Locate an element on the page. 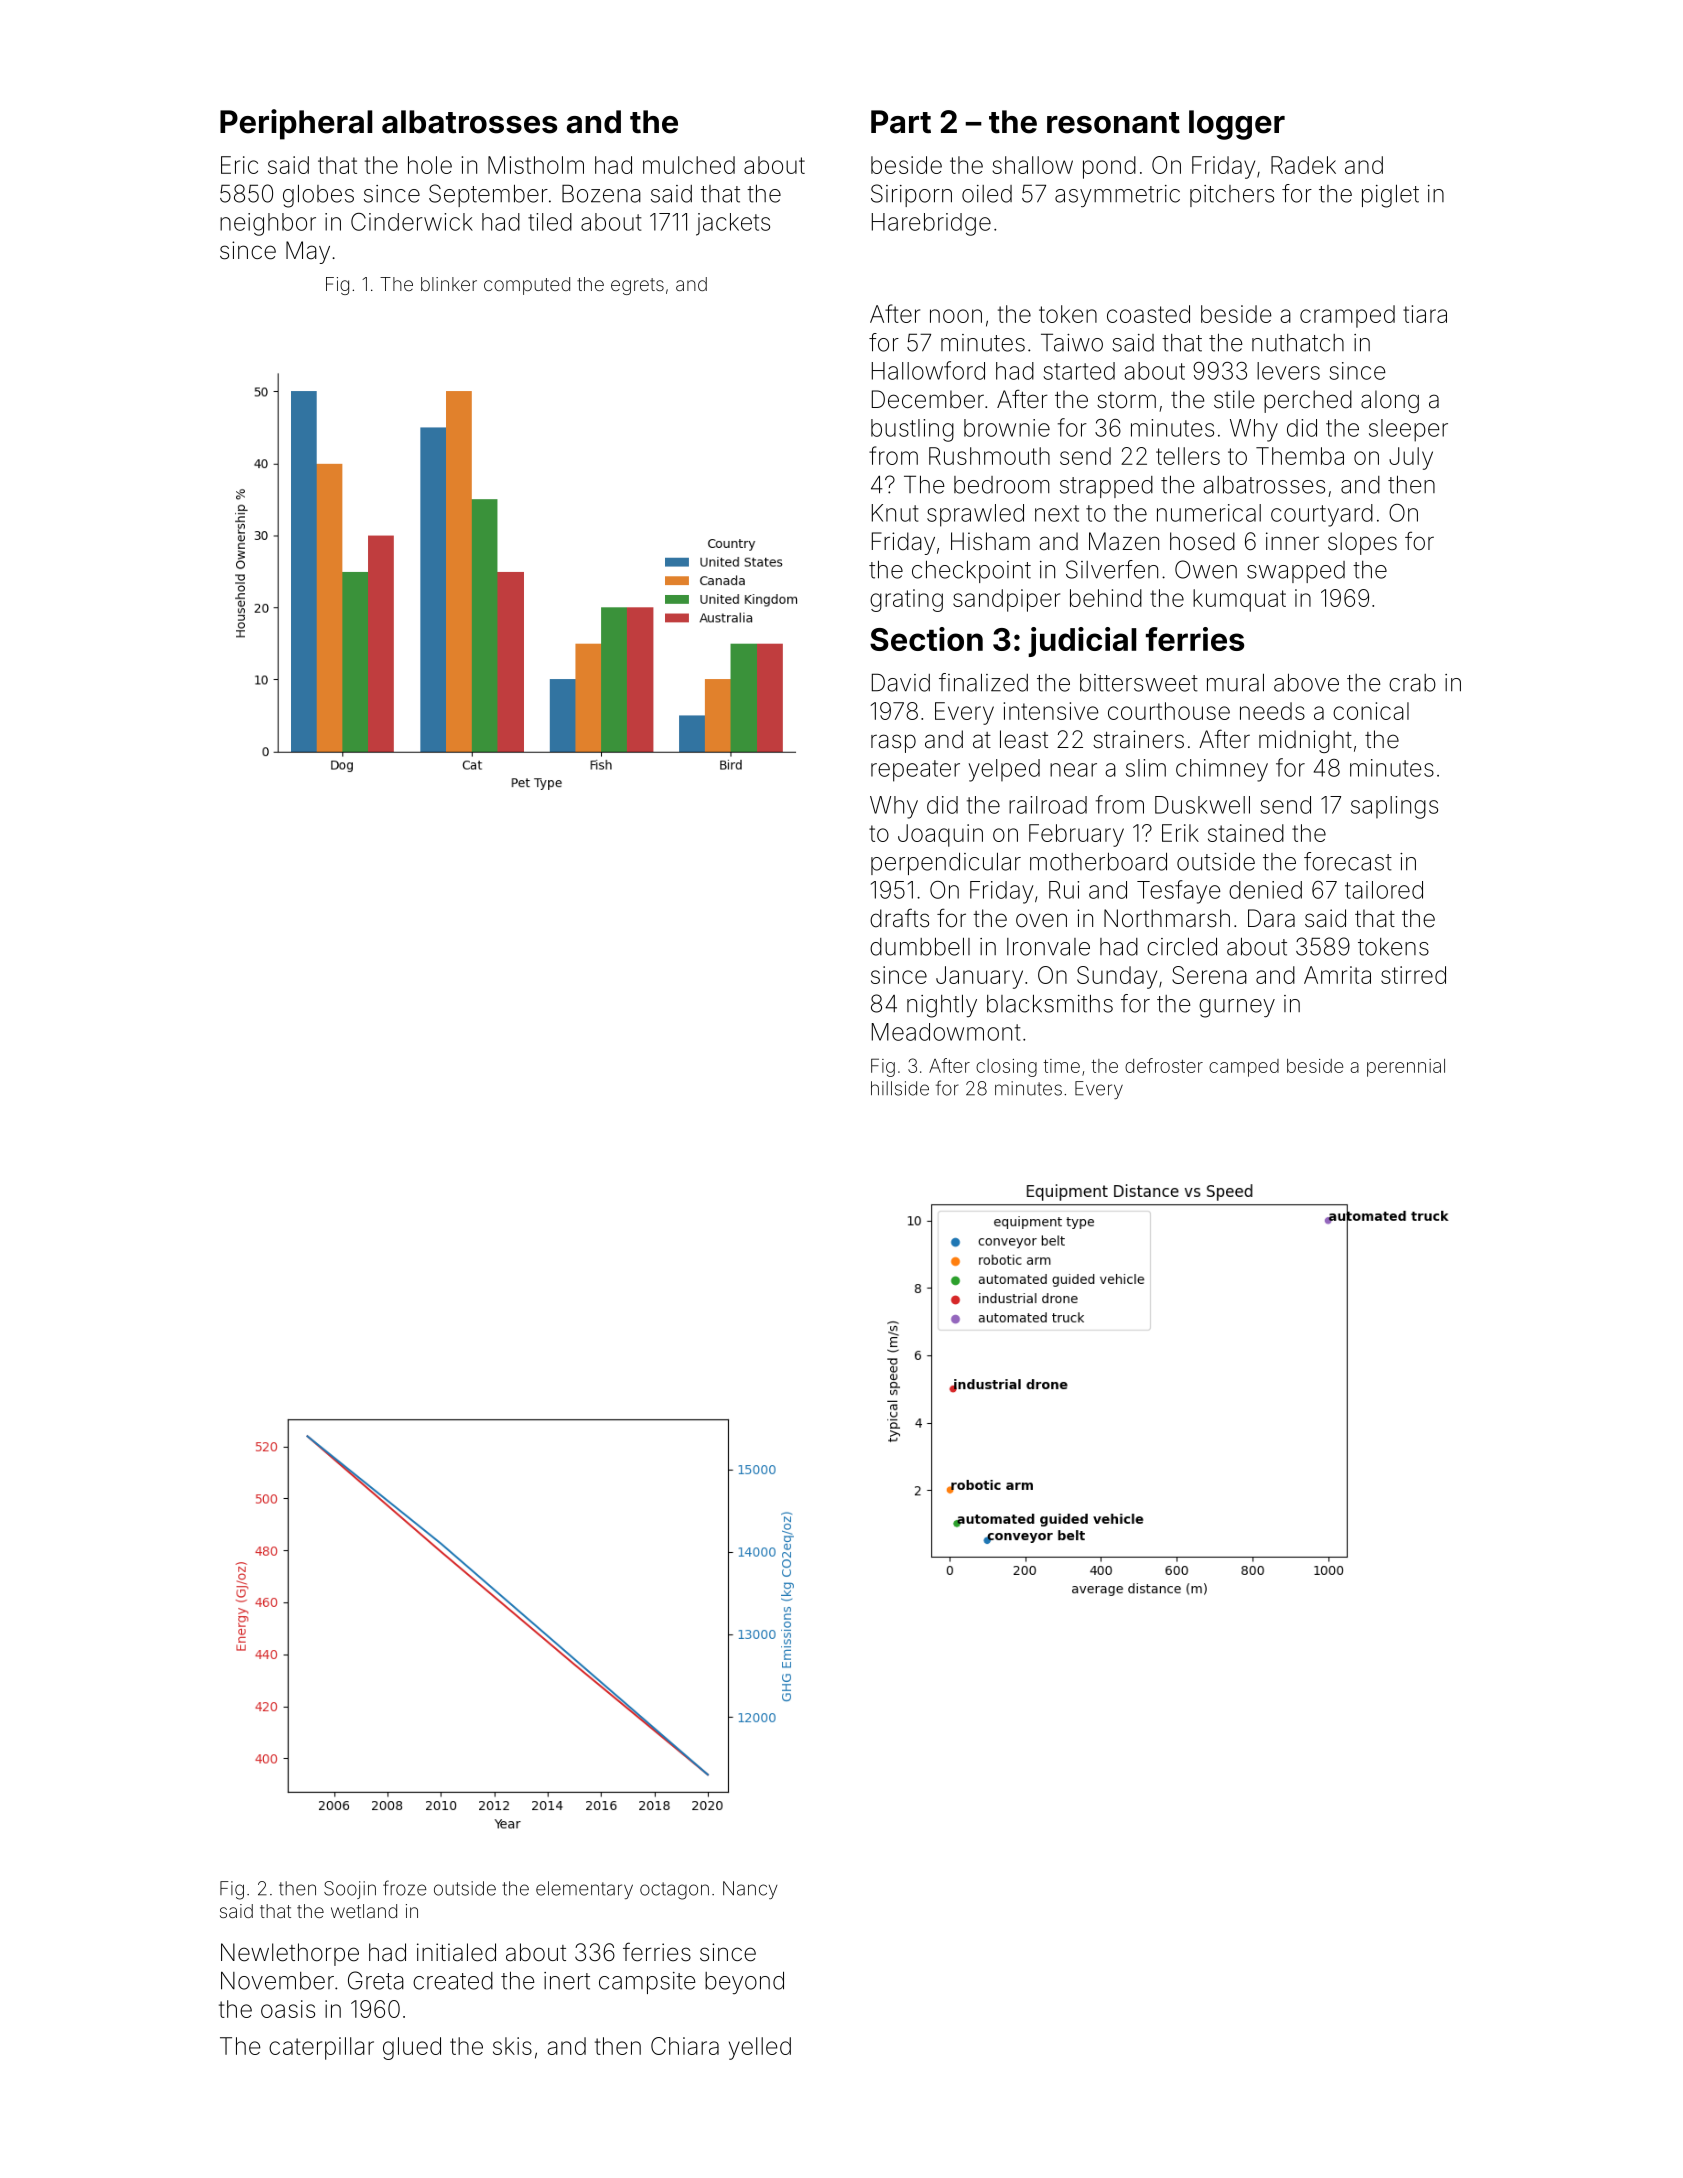 The height and width of the document is (2178, 1683). noon is located at coordinates (956, 316).
